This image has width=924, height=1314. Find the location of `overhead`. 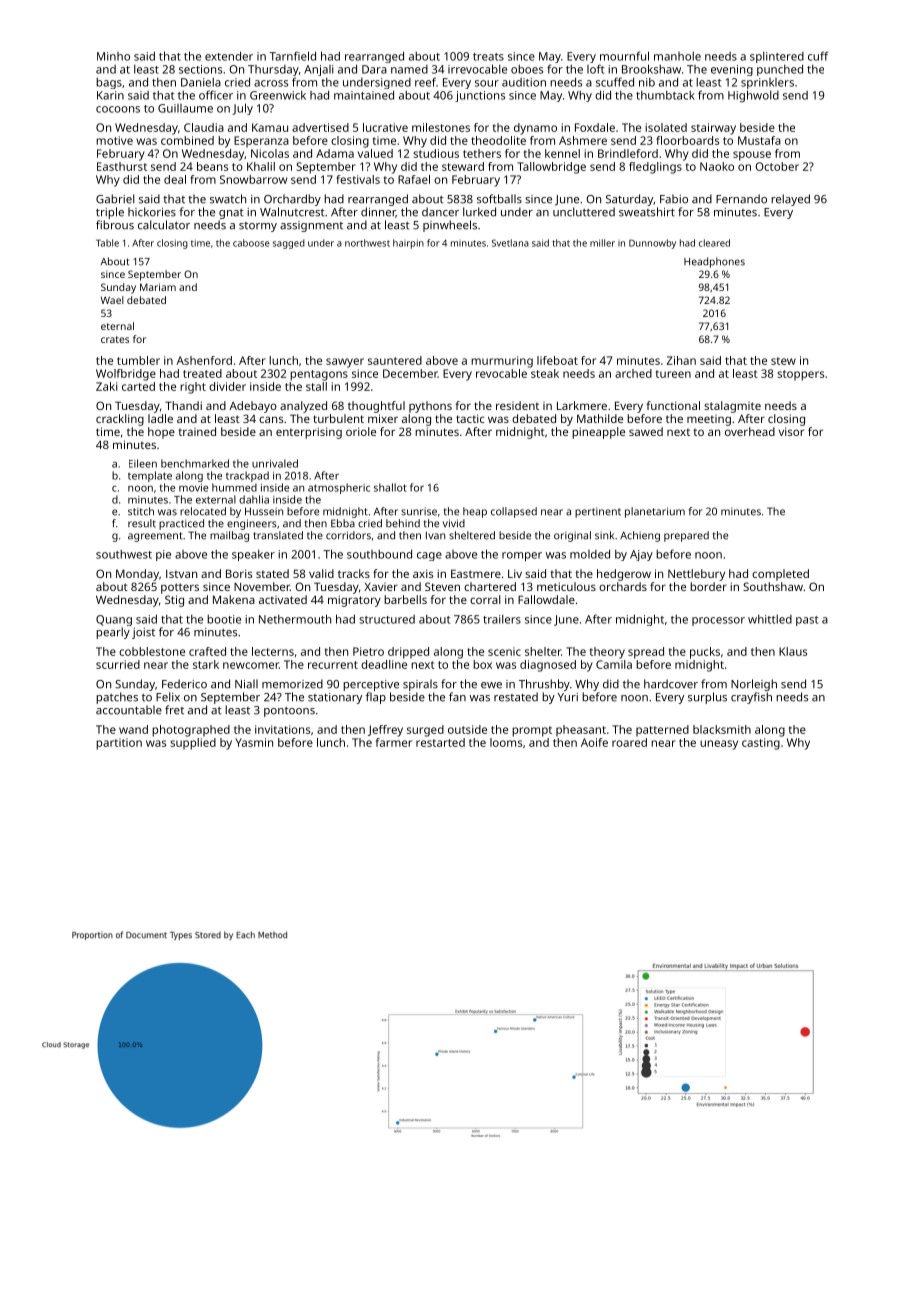

overhead is located at coordinates (750, 431).
